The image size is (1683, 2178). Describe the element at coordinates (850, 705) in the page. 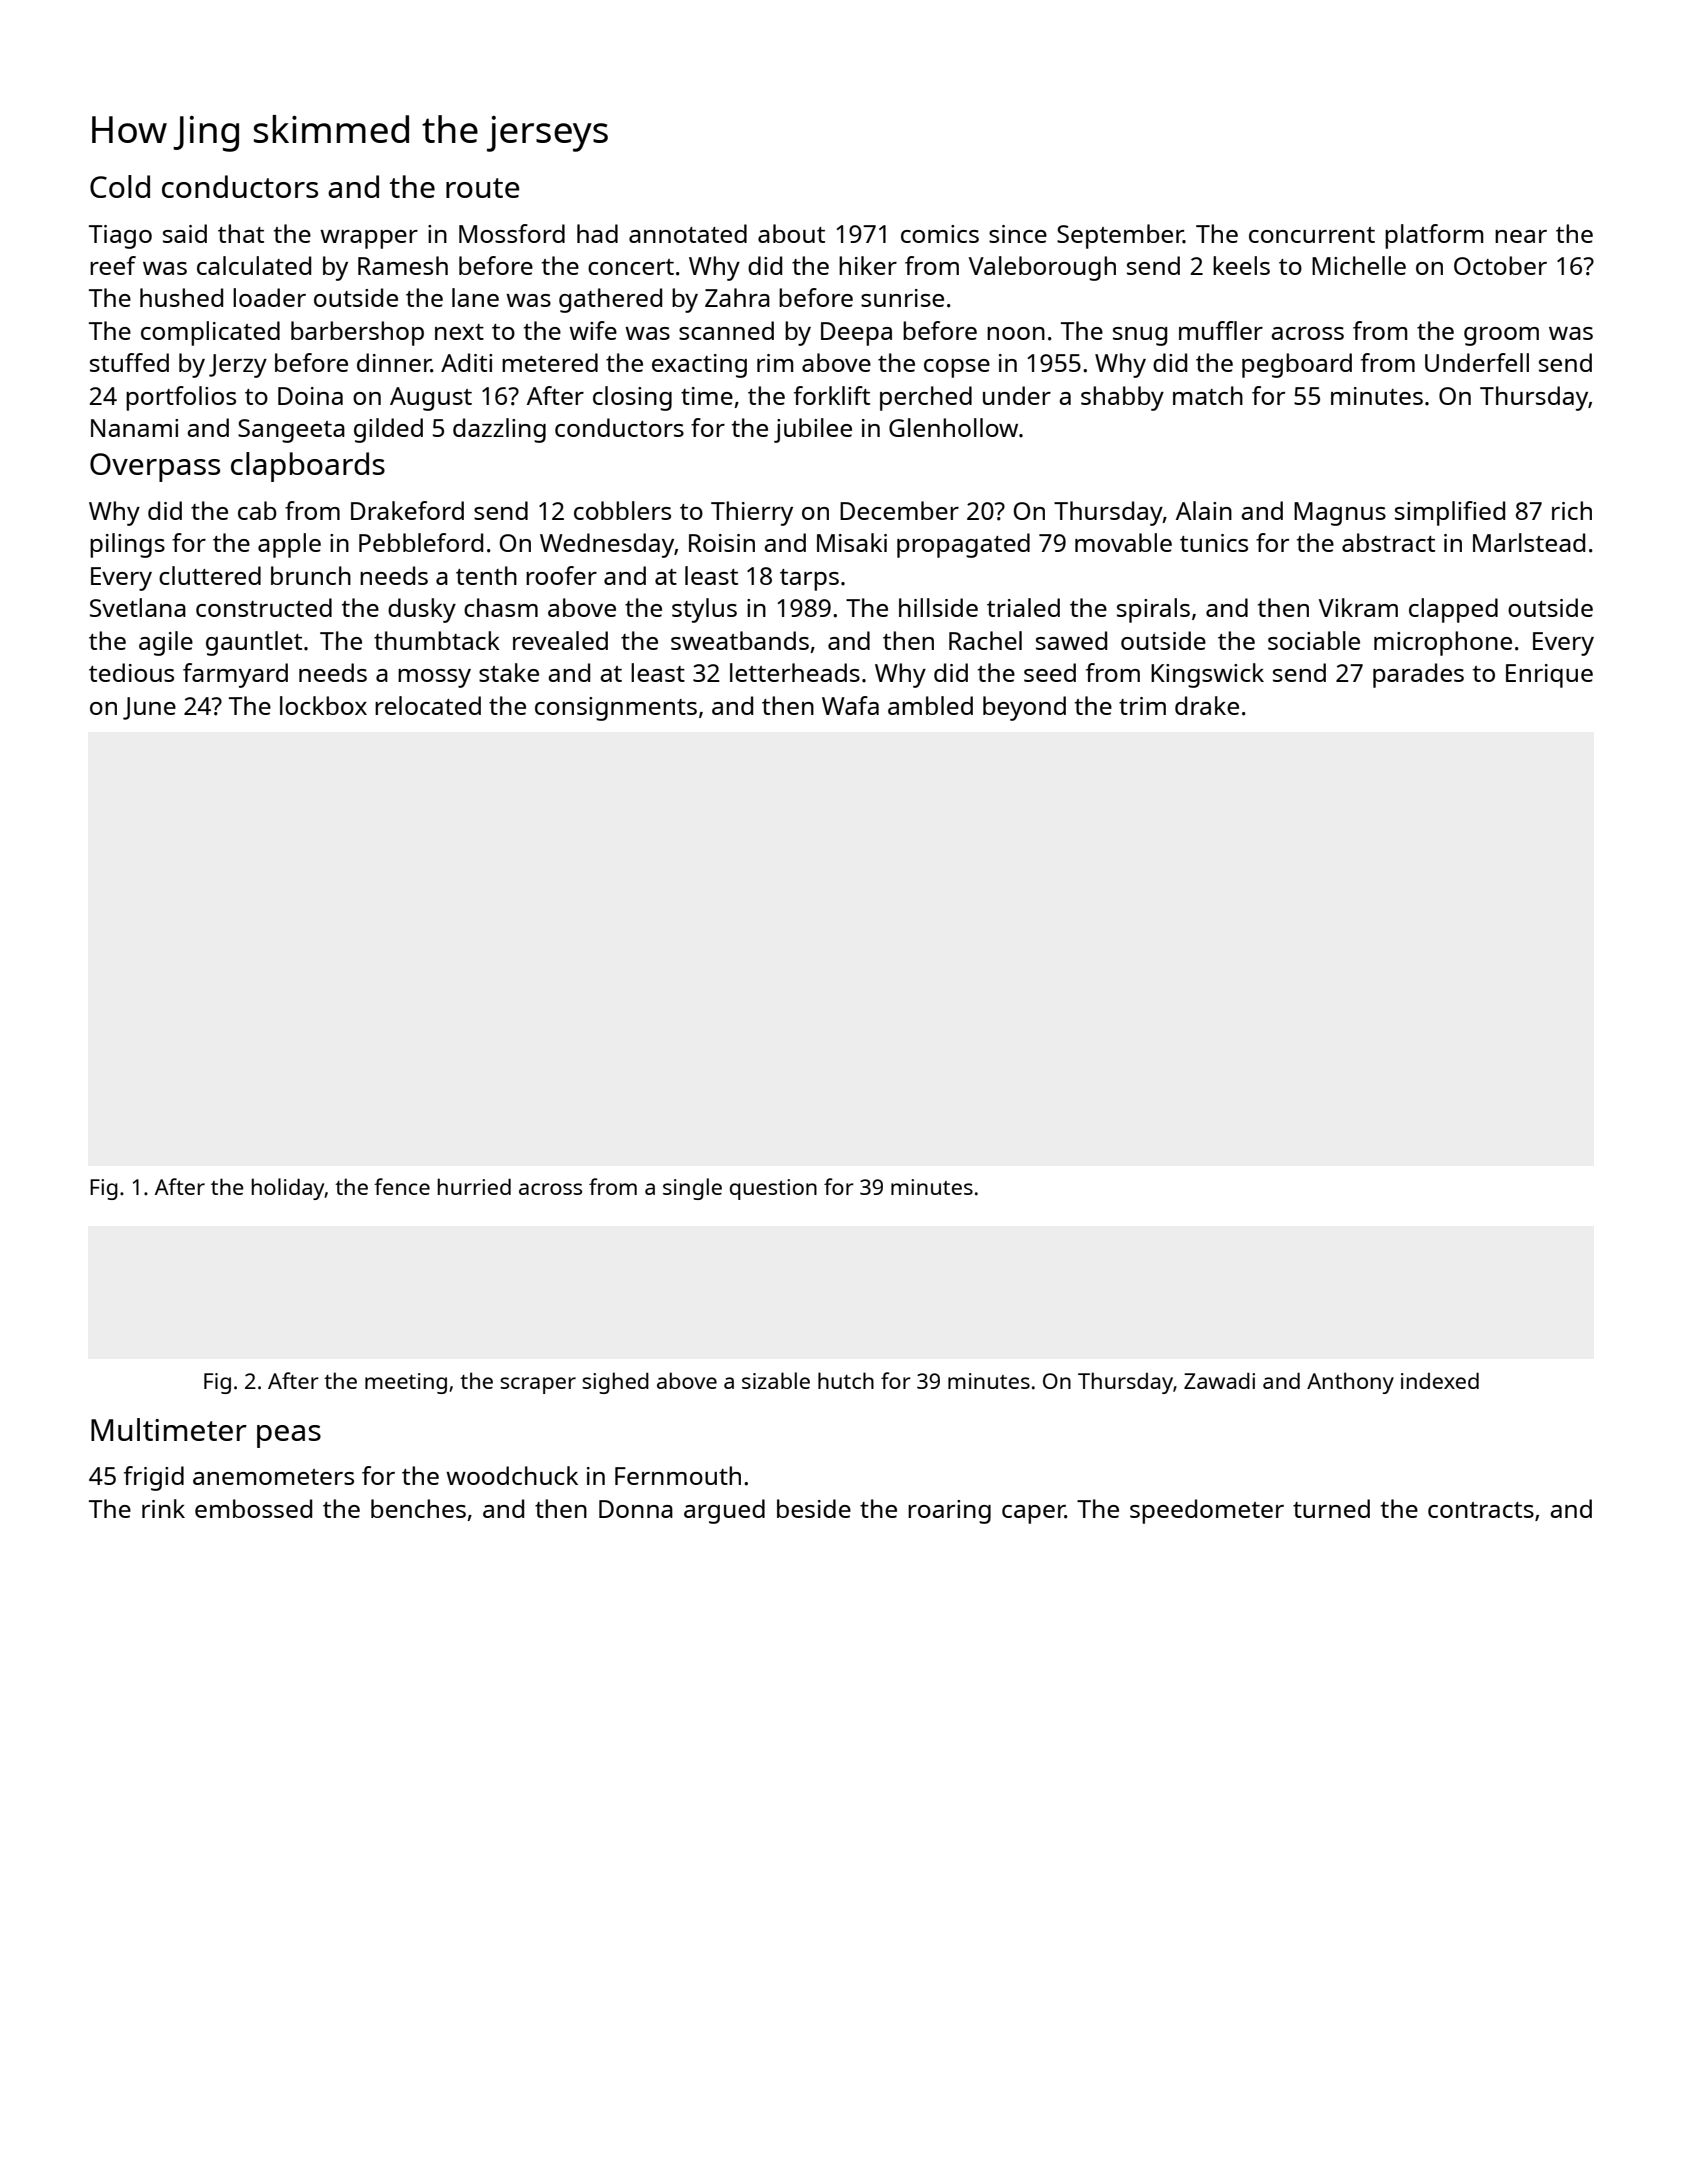

I see `Wafa` at that location.
